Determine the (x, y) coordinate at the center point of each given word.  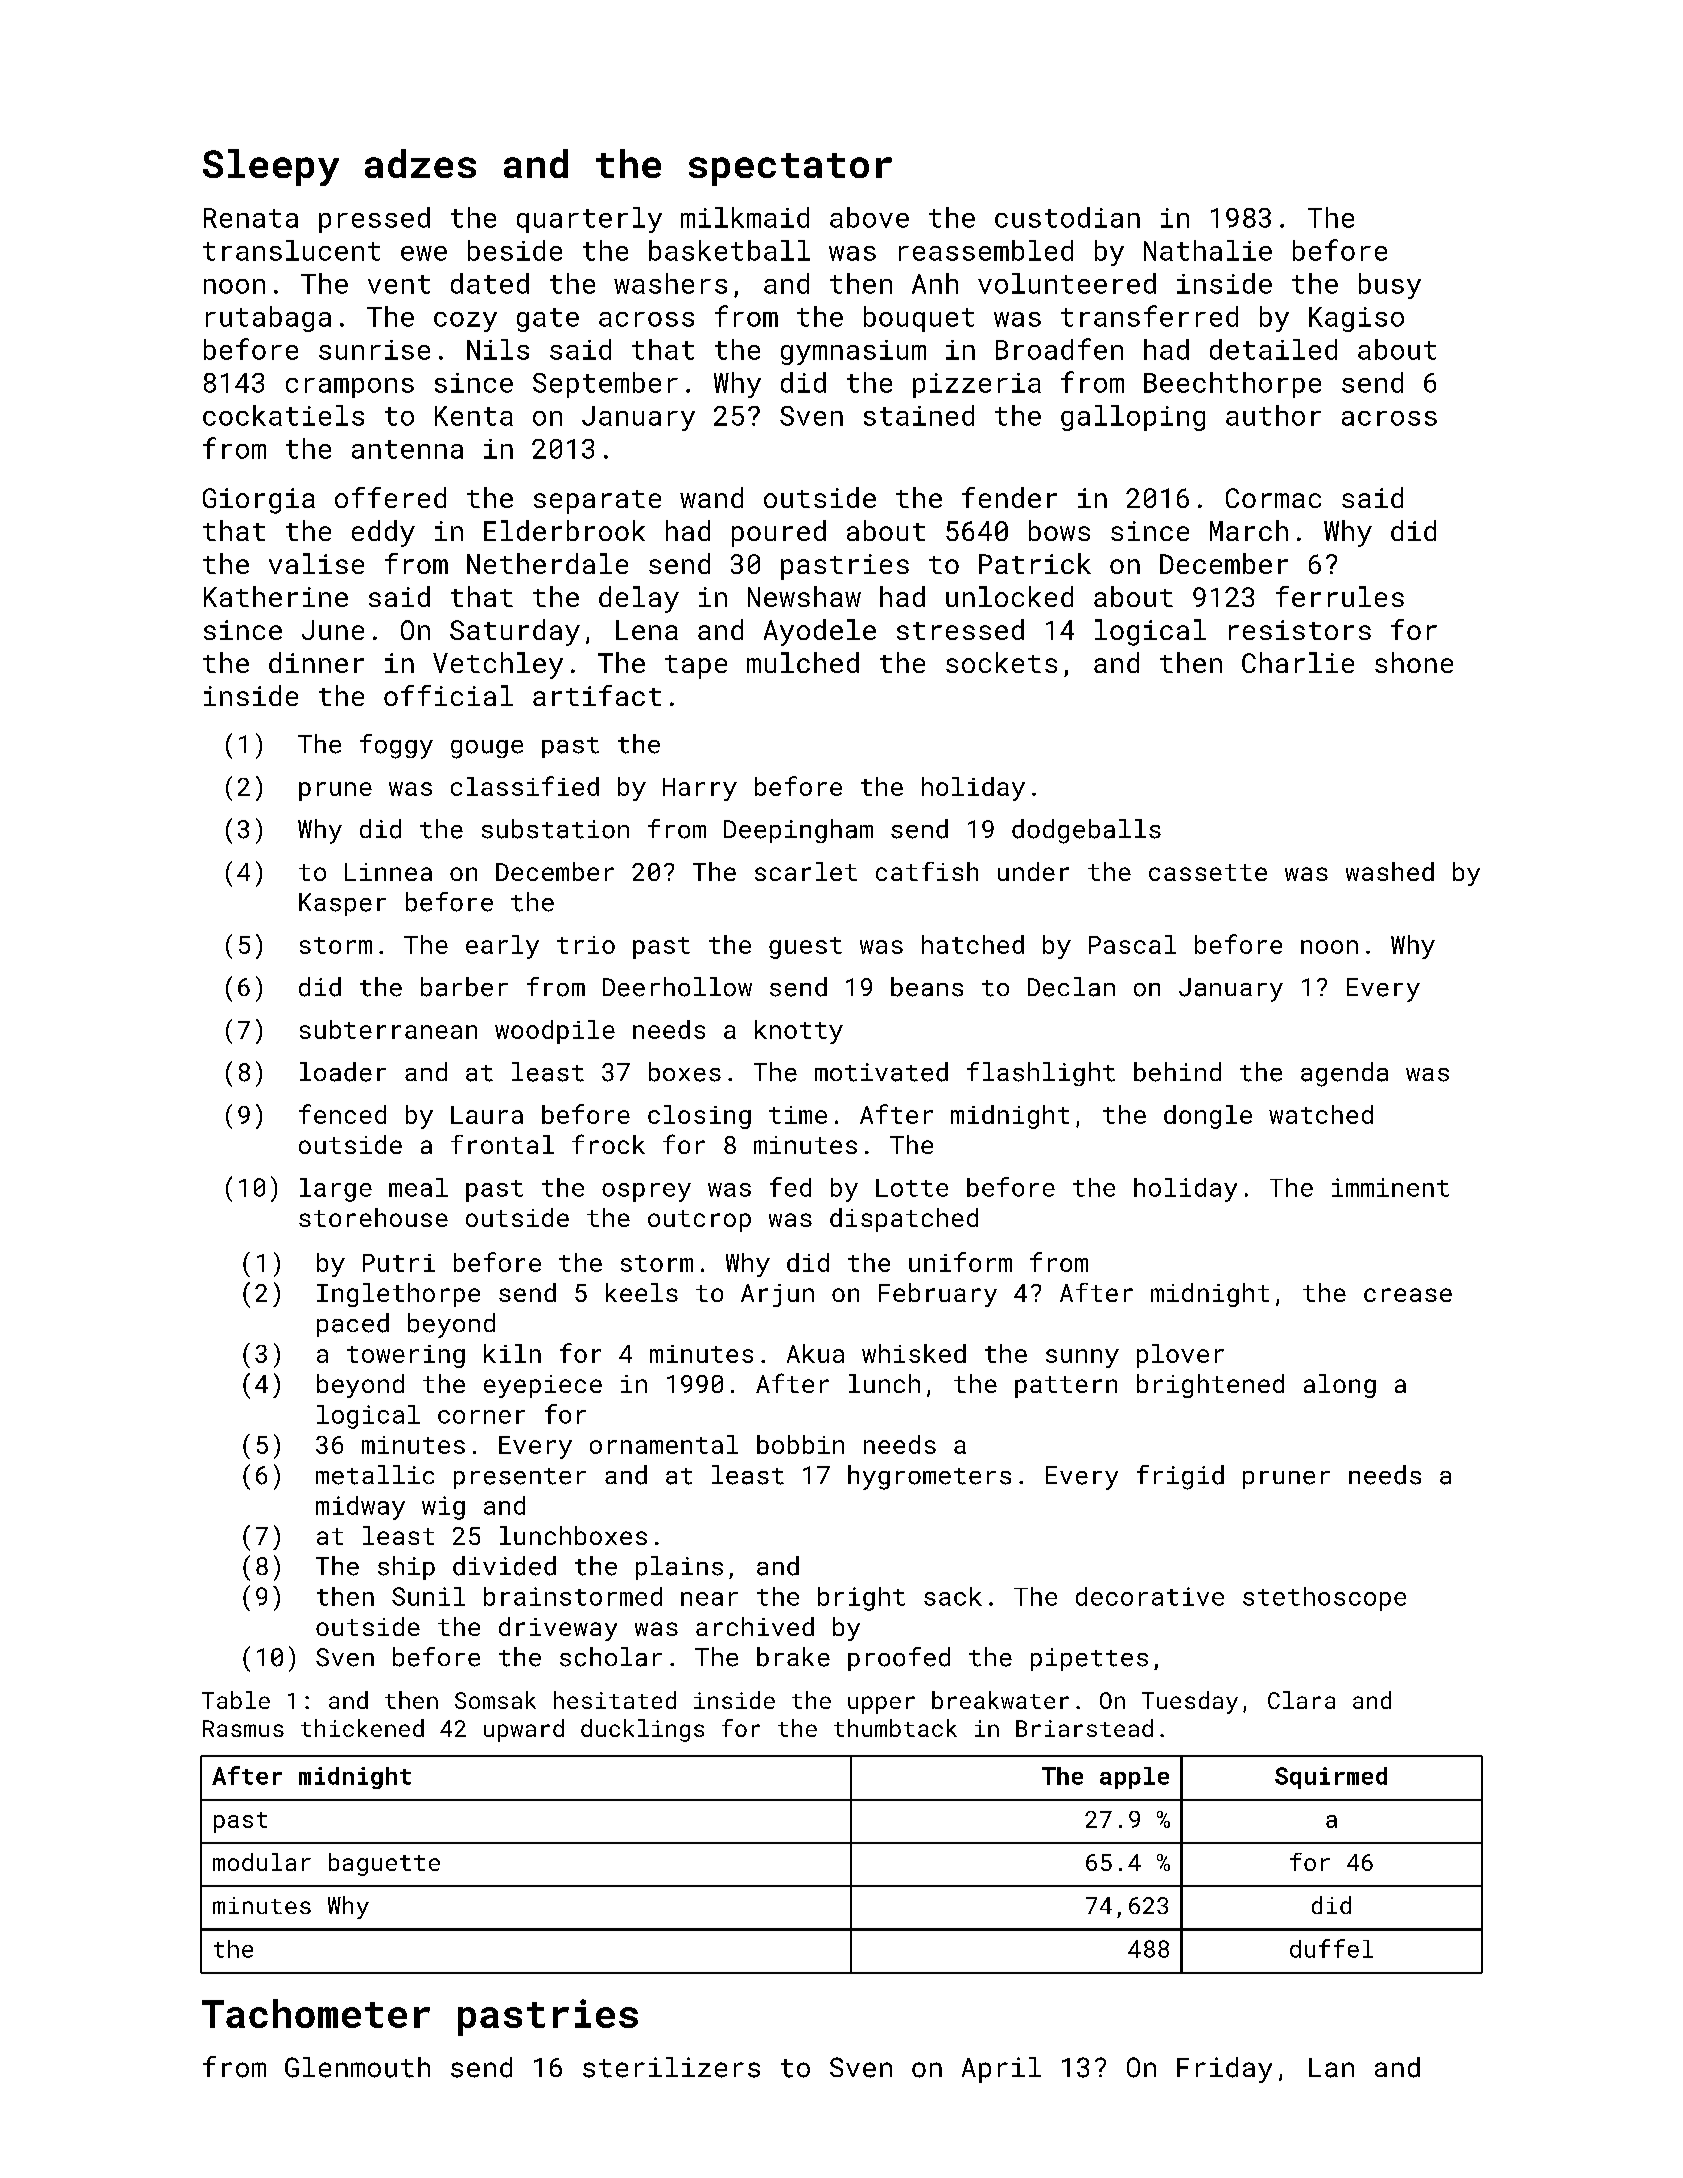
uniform (960, 1262)
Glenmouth (357, 2067)
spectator (790, 169)
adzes (420, 163)
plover (1180, 1356)
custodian (1067, 217)
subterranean (388, 1029)
